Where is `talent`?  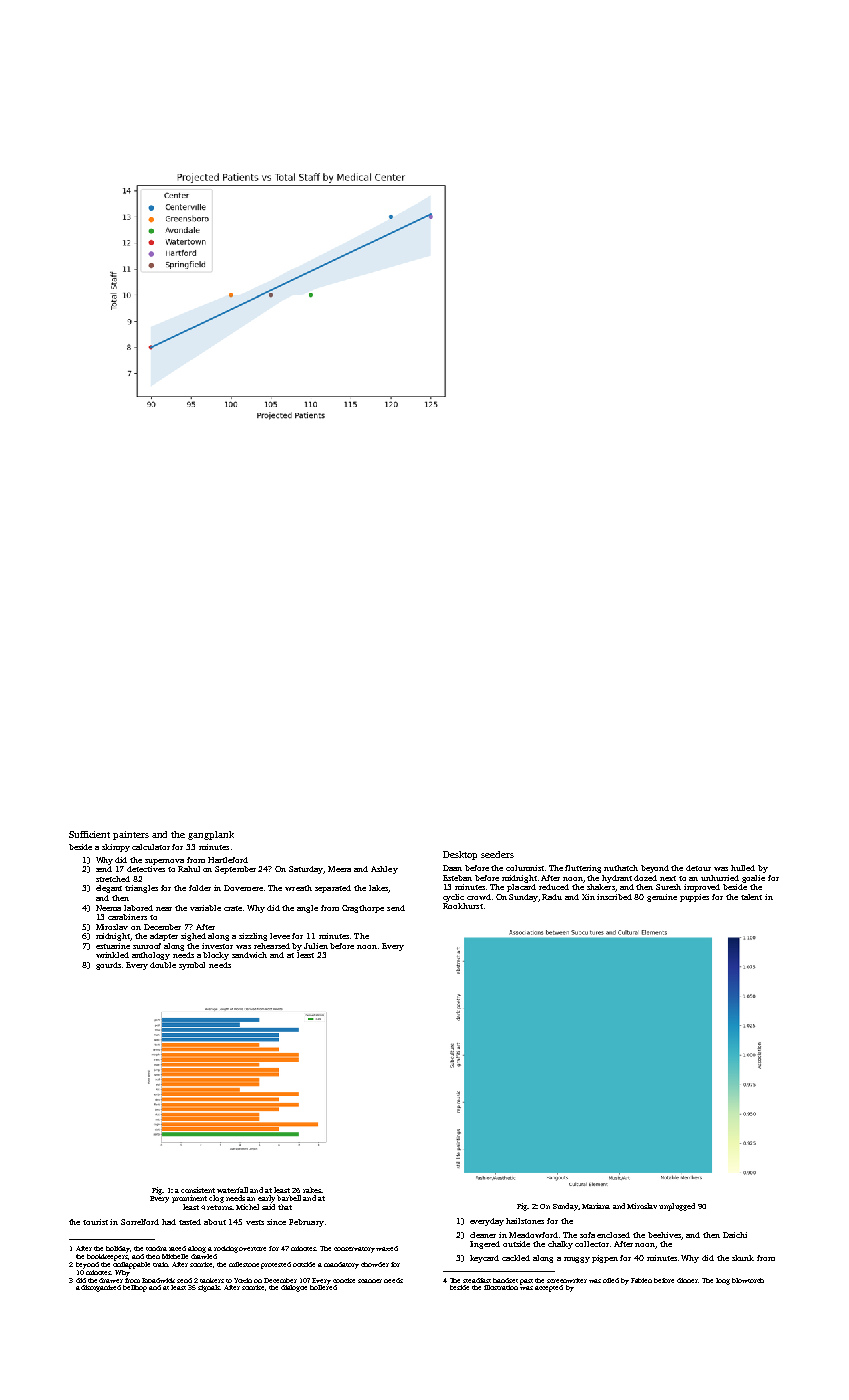
talent is located at coordinates (751, 897).
